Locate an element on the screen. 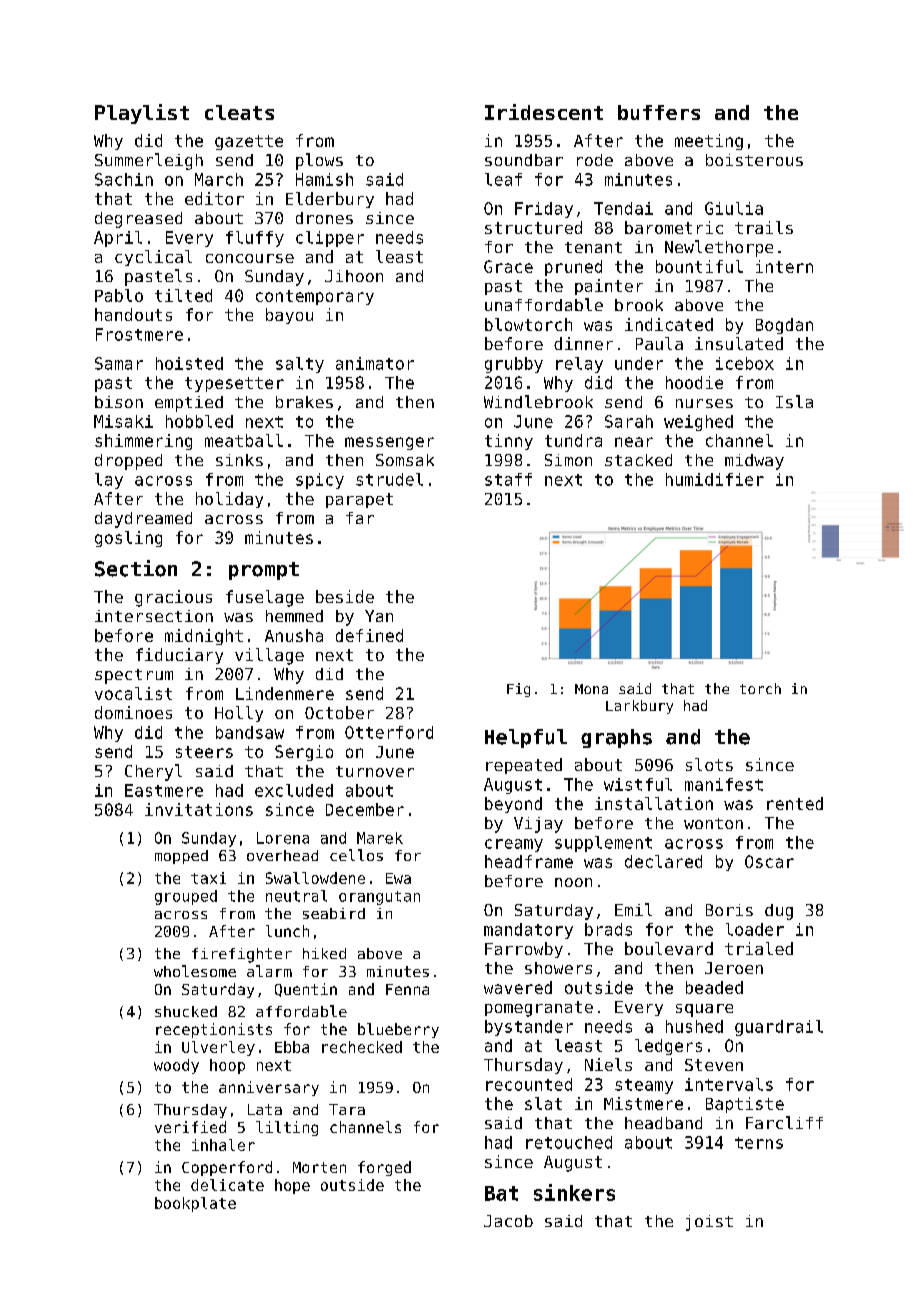 This screenshot has width=924, height=1314. verified is located at coordinates (190, 1127).
